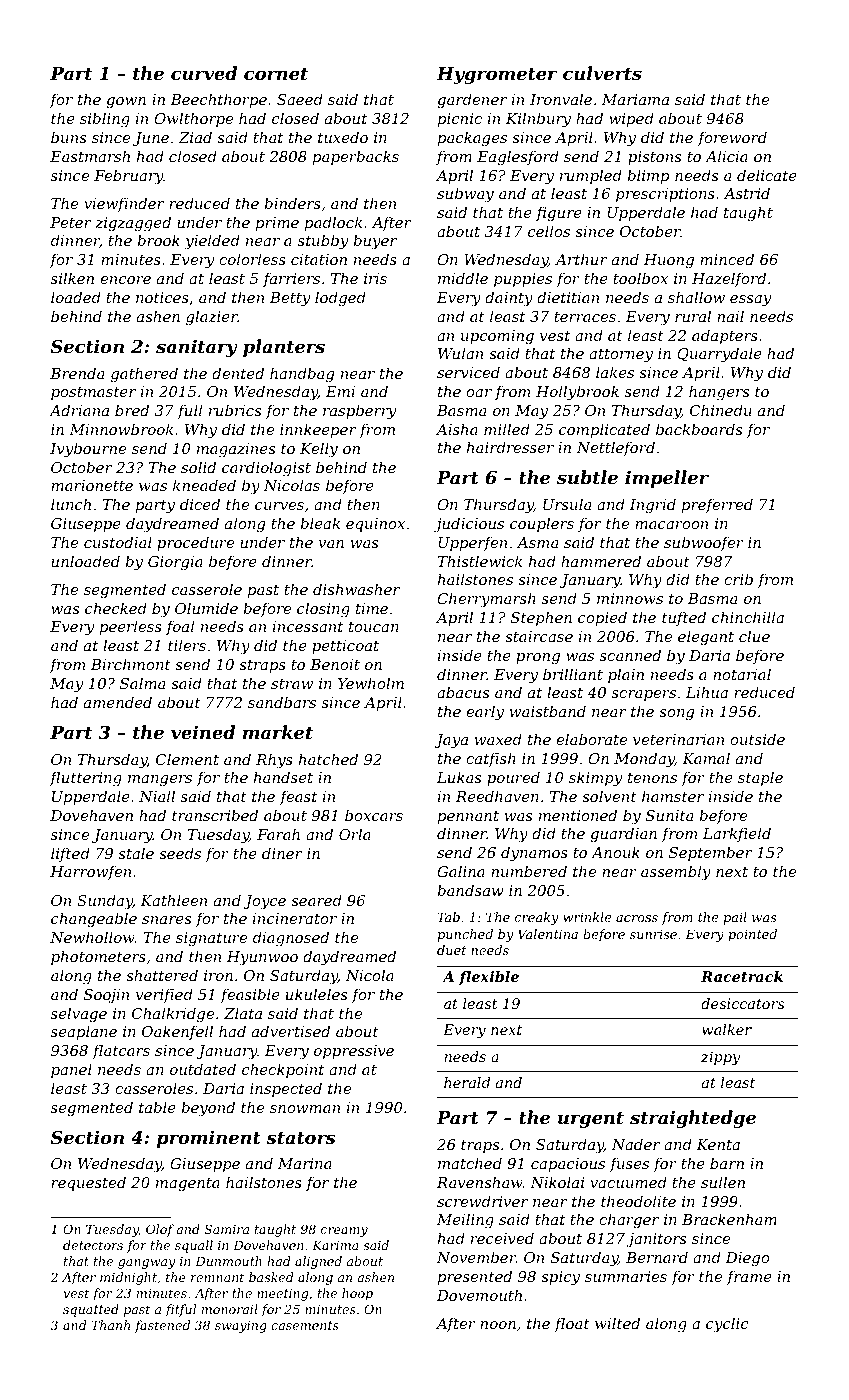 The width and height of the screenshot is (849, 1400). I want to click on Benoit, so click(335, 664).
